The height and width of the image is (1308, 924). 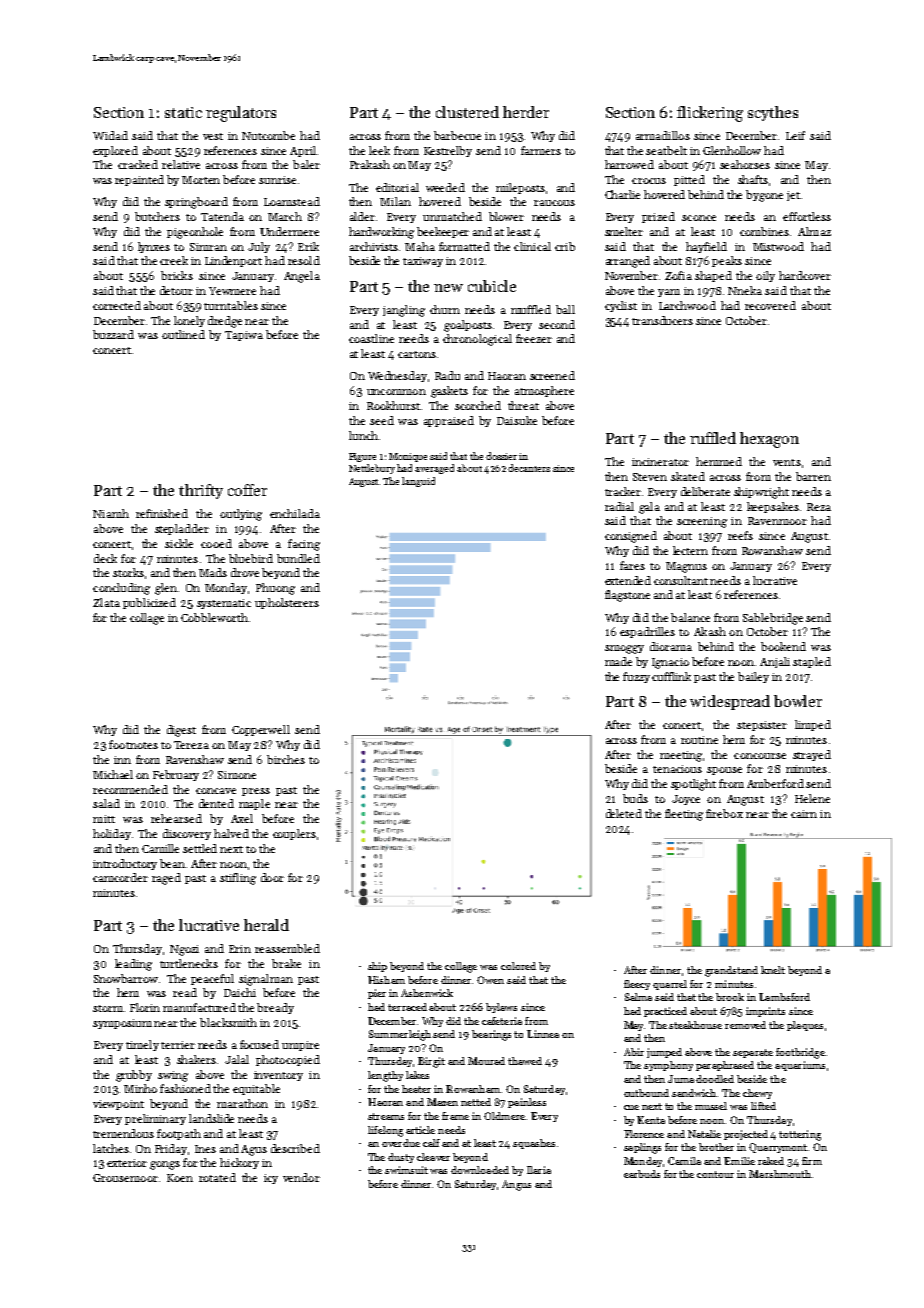 I want to click on steakhouse, so click(x=695, y=1025).
